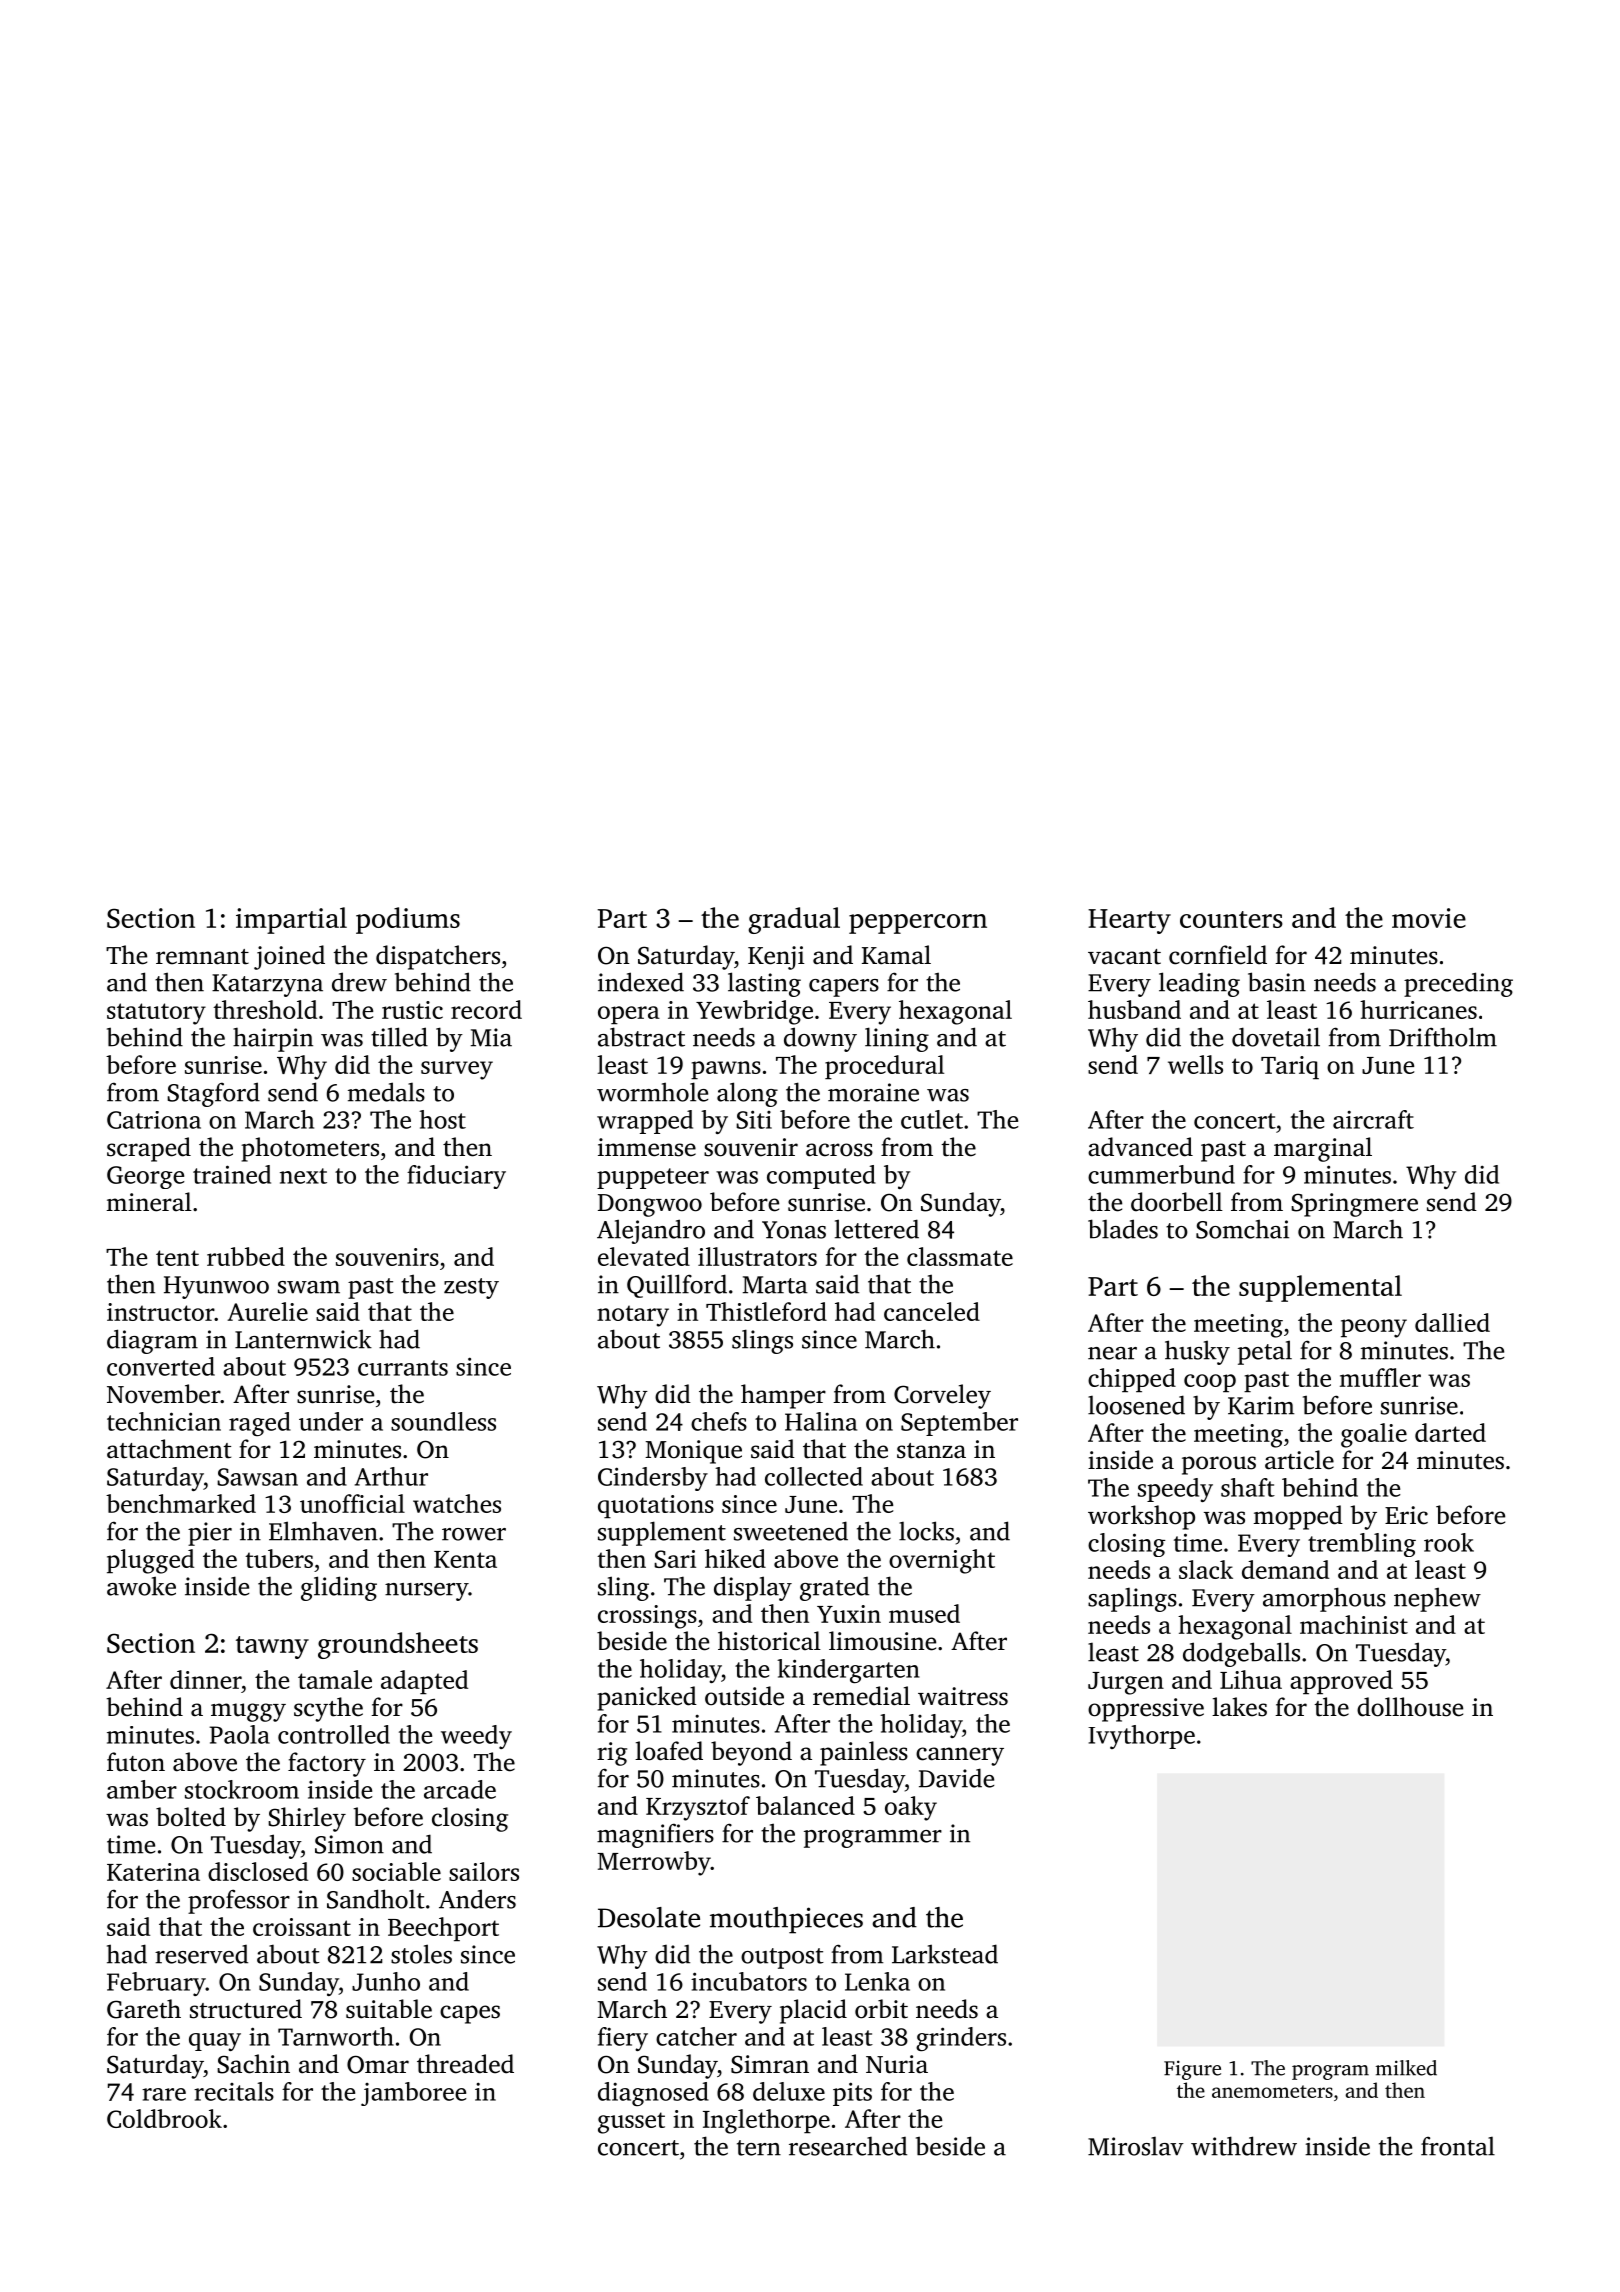 The height and width of the page is (2292, 1620). I want to click on quay, so click(215, 2042).
